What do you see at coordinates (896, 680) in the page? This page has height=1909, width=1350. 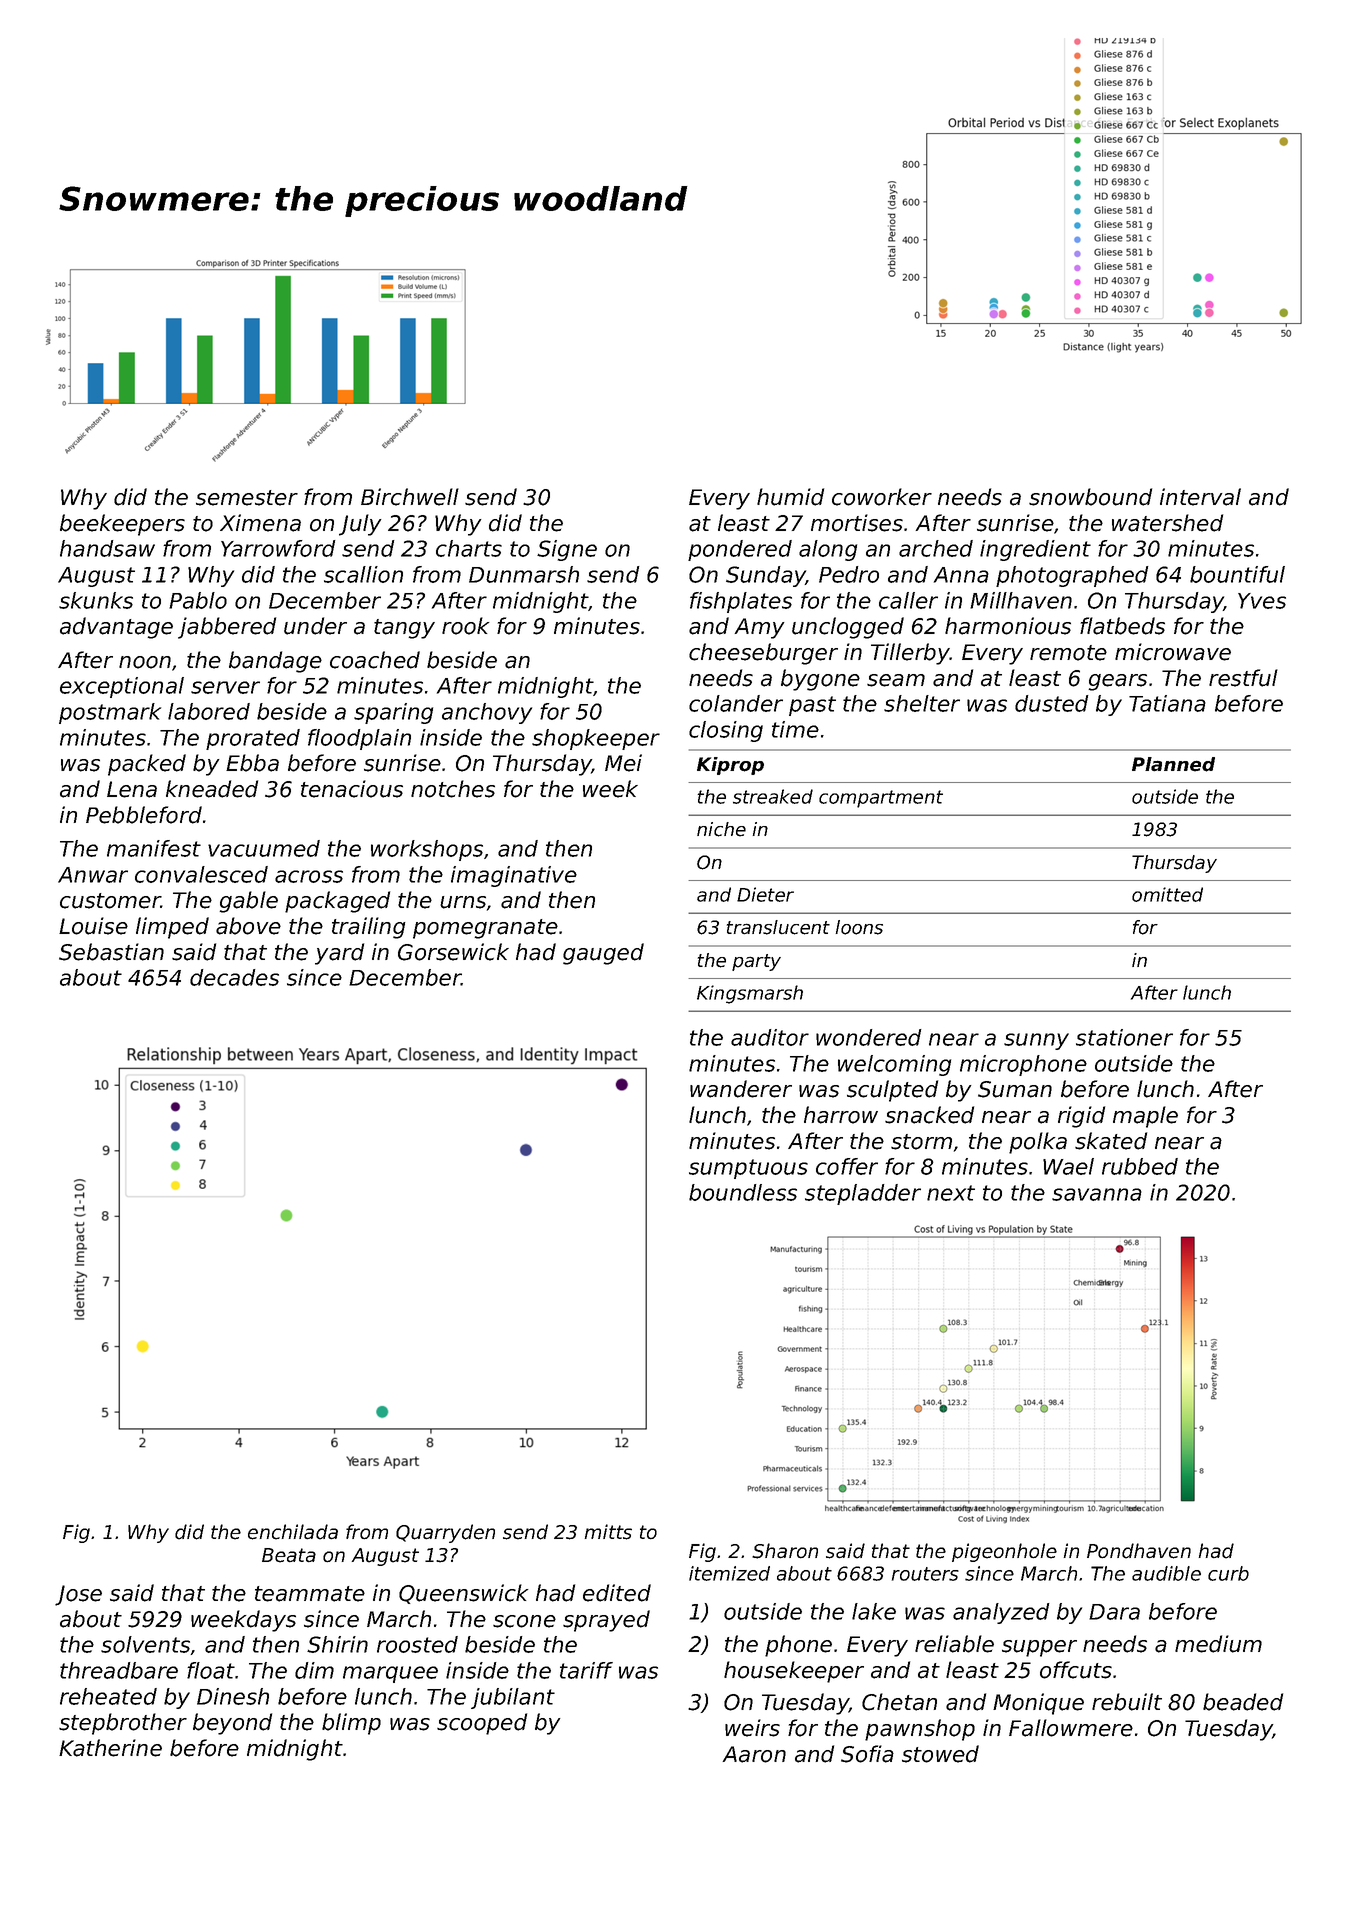 I see `seam` at bounding box center [896, 680].
